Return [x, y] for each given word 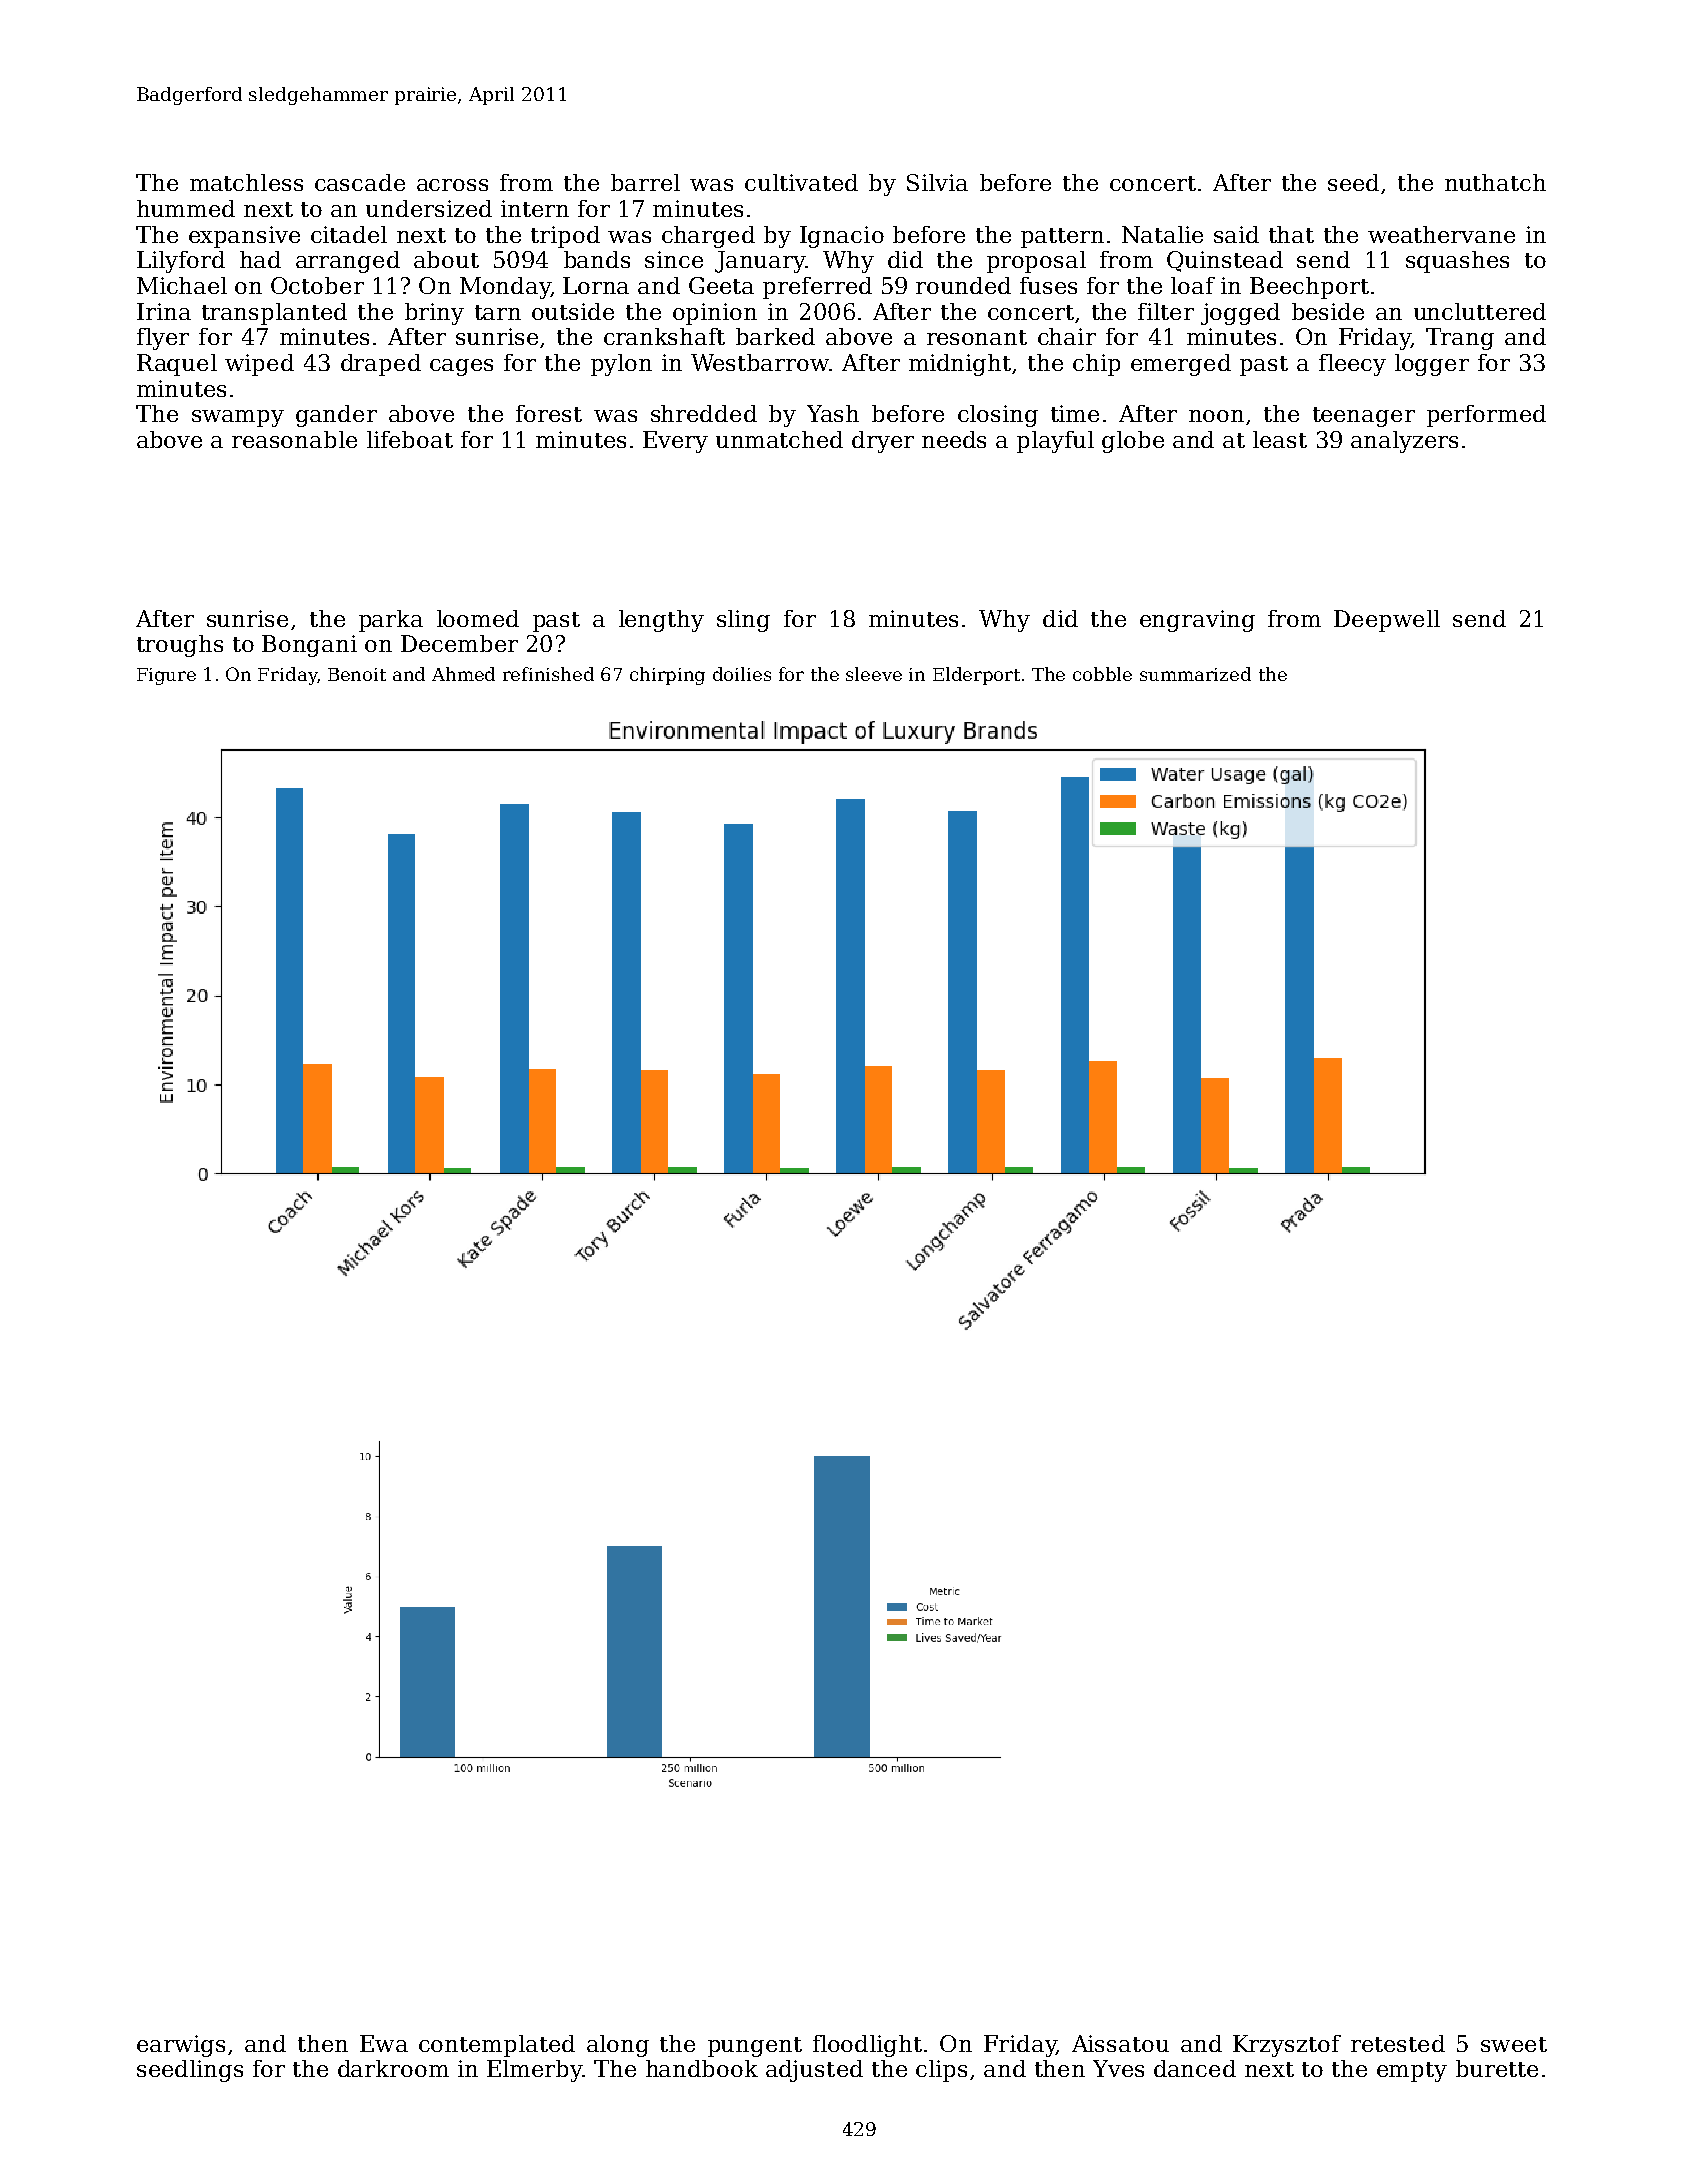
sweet [1514, 2044]
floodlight [867, 2046]
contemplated [497, 2046]
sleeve [874, 674]
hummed [186, 208]
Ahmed [463, 674]
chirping [667, 676]
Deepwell [1387, 621]
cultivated [801, 182]
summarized [1195, 674]
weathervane [1441, 234]
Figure [166, 676]
